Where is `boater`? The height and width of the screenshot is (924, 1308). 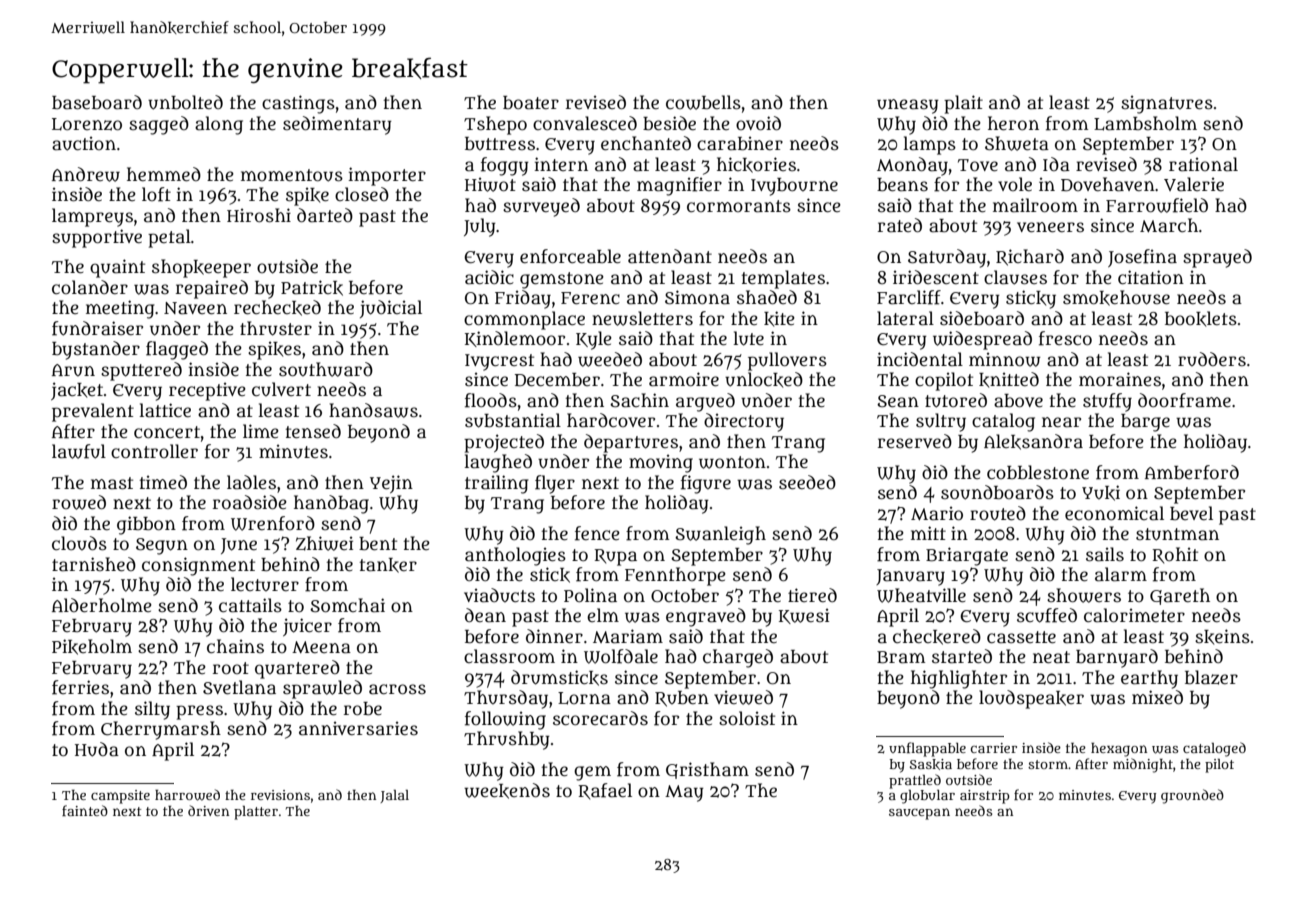 boater is located at coordinates (531, 103).
